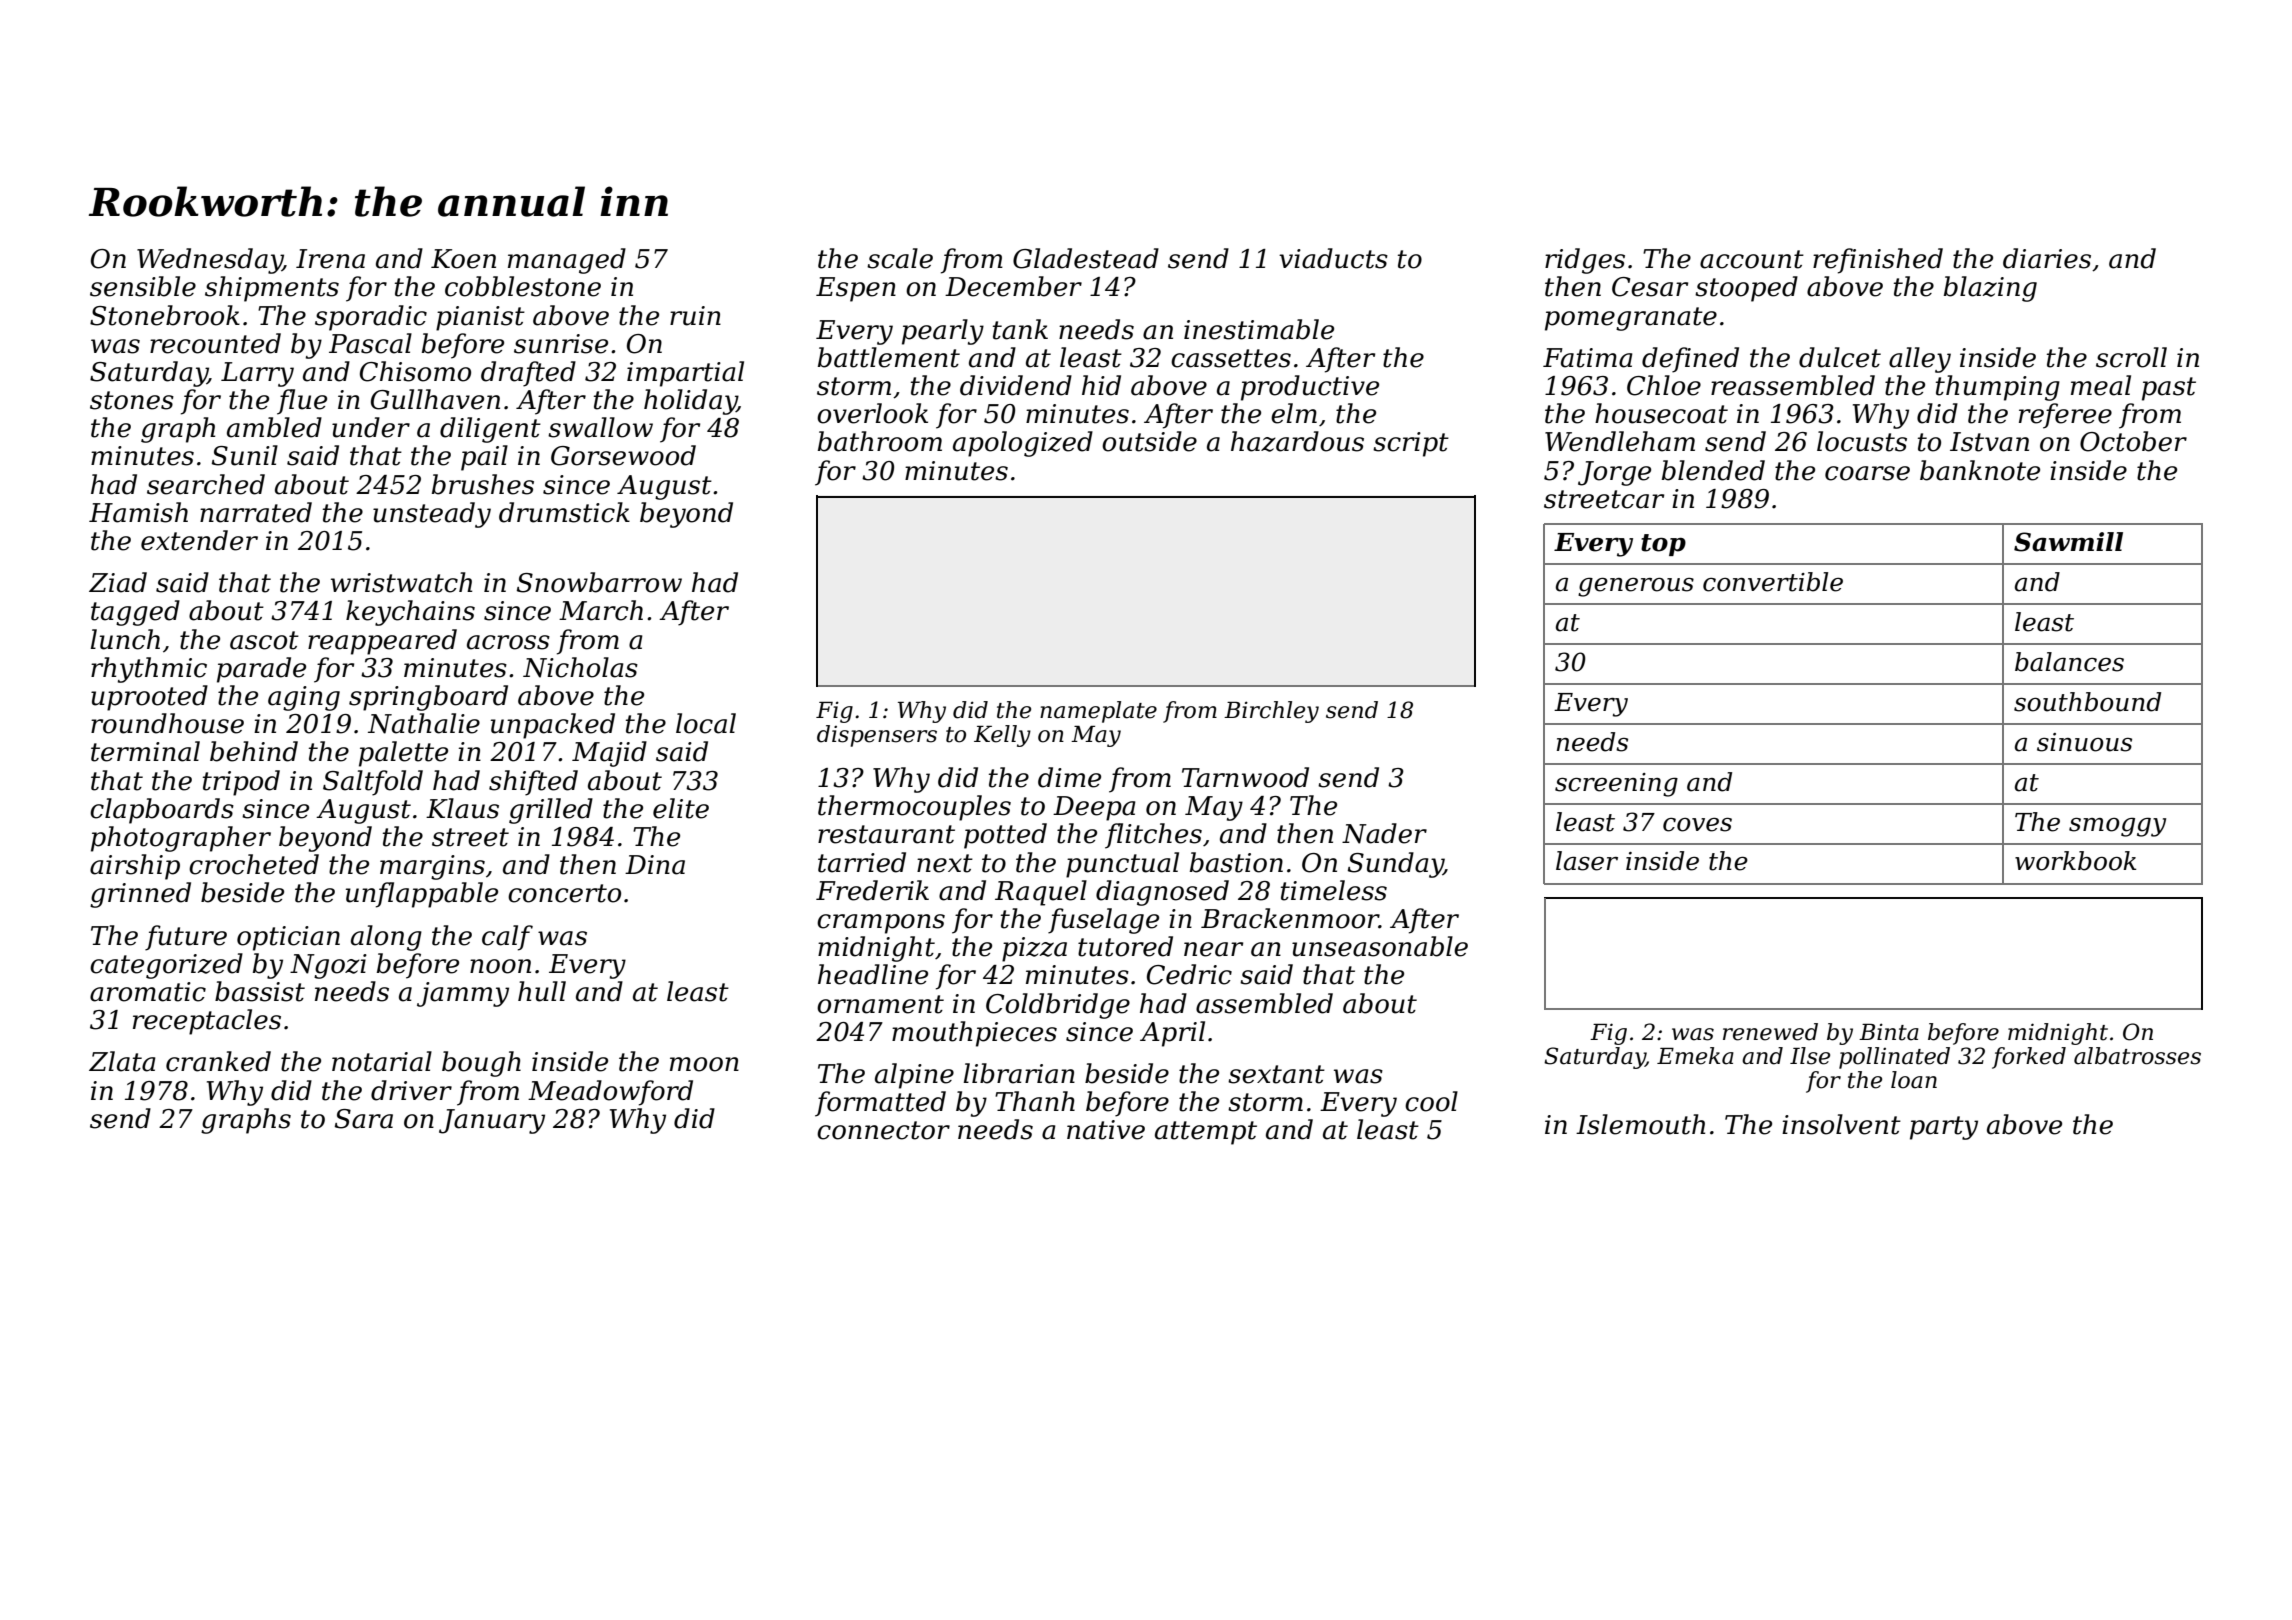 The width and height of the page is (2292, 1620). What do you see at coordinates (1878, 261) in the page?
I see `refinished` at bounding box center [1878, 261].
